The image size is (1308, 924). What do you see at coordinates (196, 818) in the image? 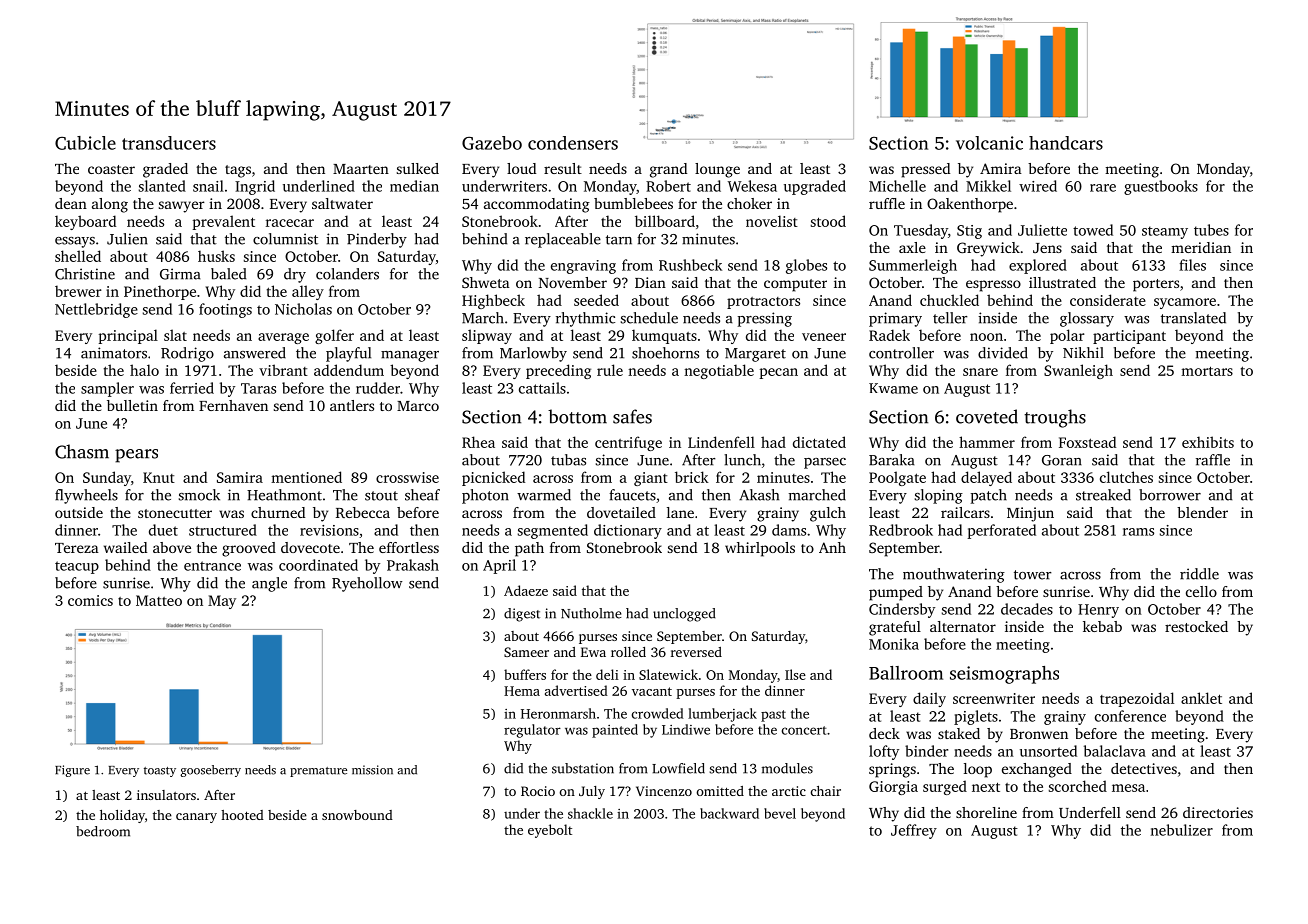
I see `canary` at bounding box center [196, 818].
